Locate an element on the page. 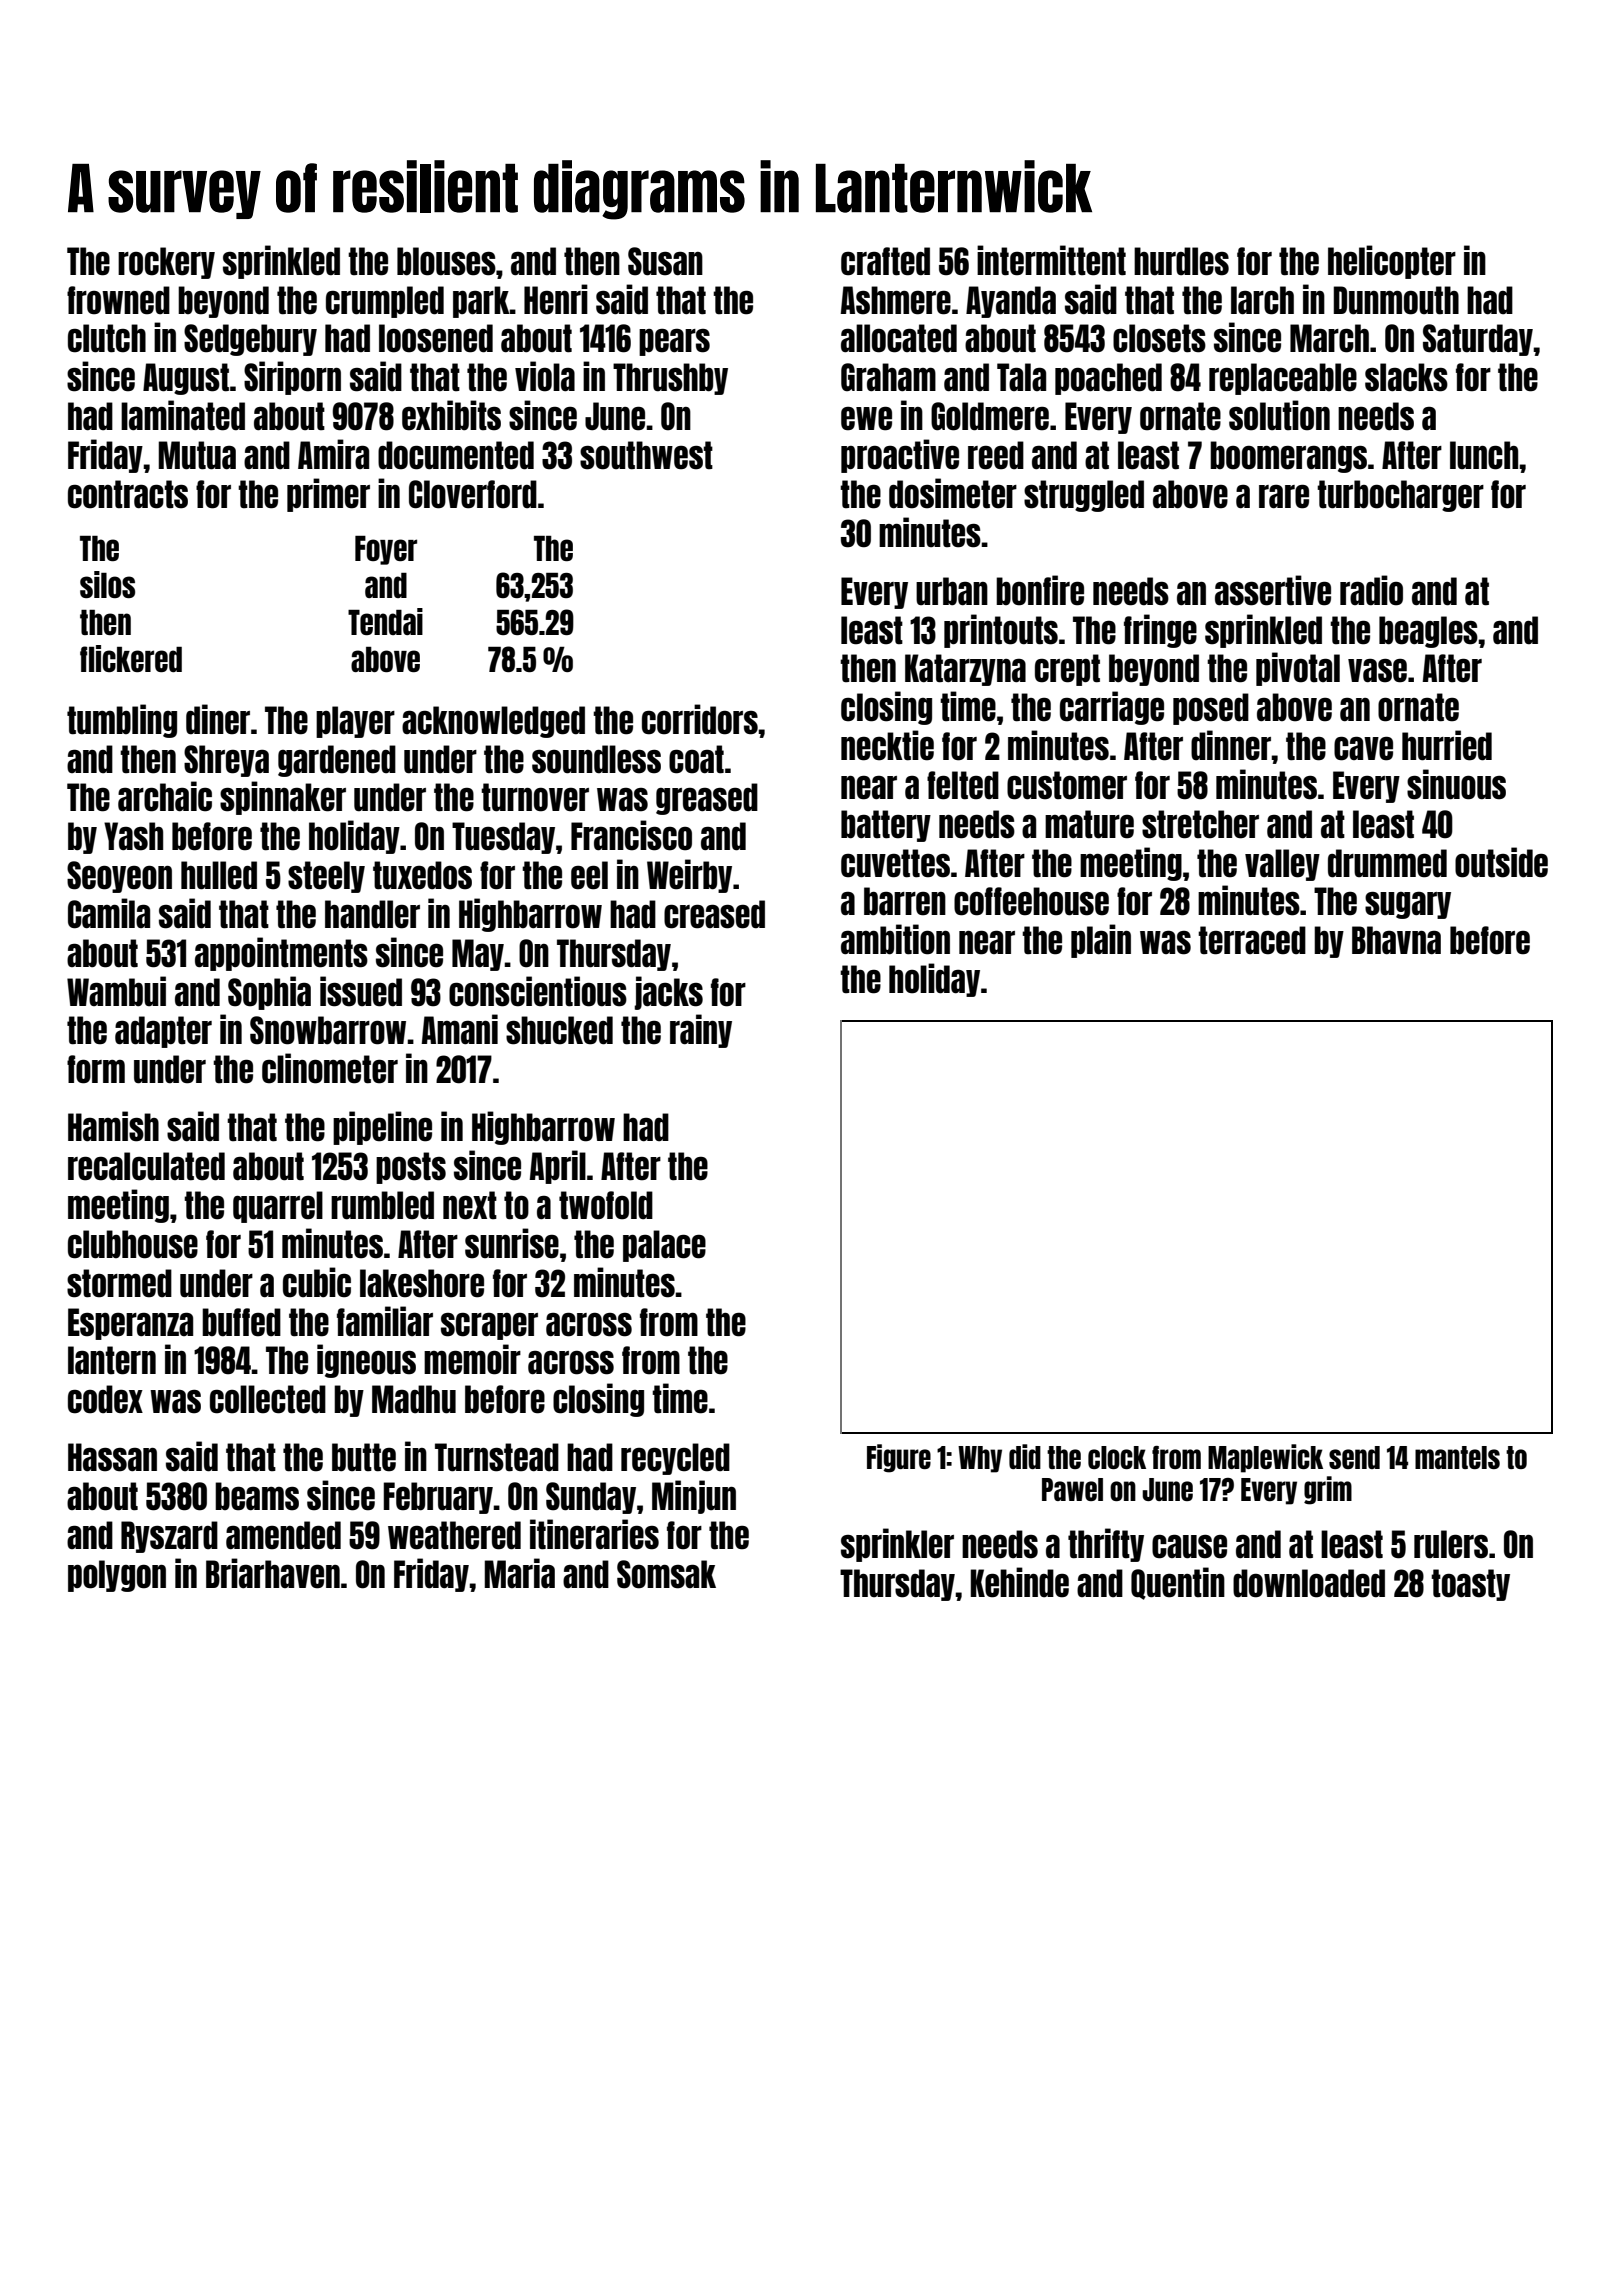  Sedgebury is located at coordinates (250, 340).
